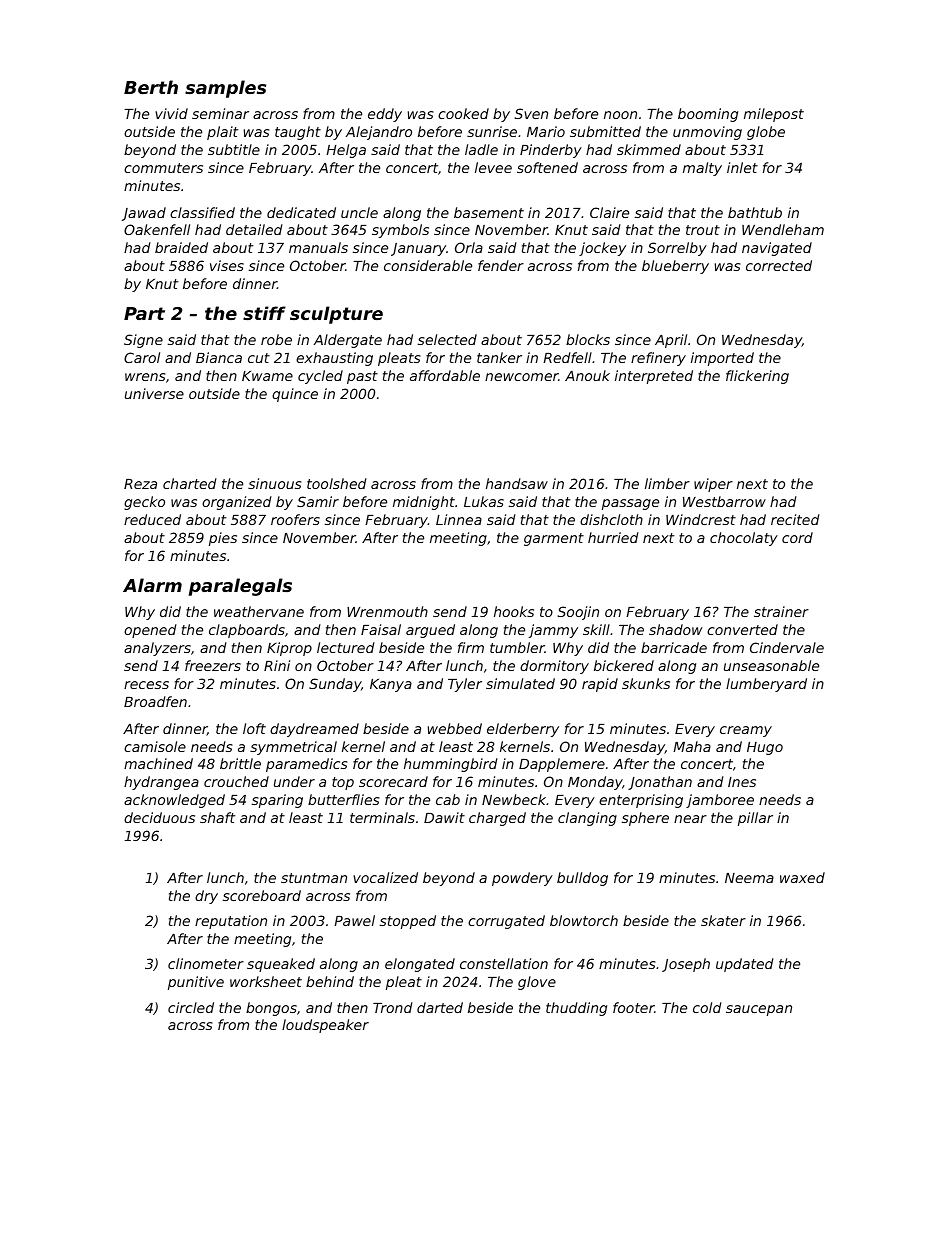  What do you see at coordinates (424, 503) in the image?
I see `midnight` at bounding box center [424, 503].
